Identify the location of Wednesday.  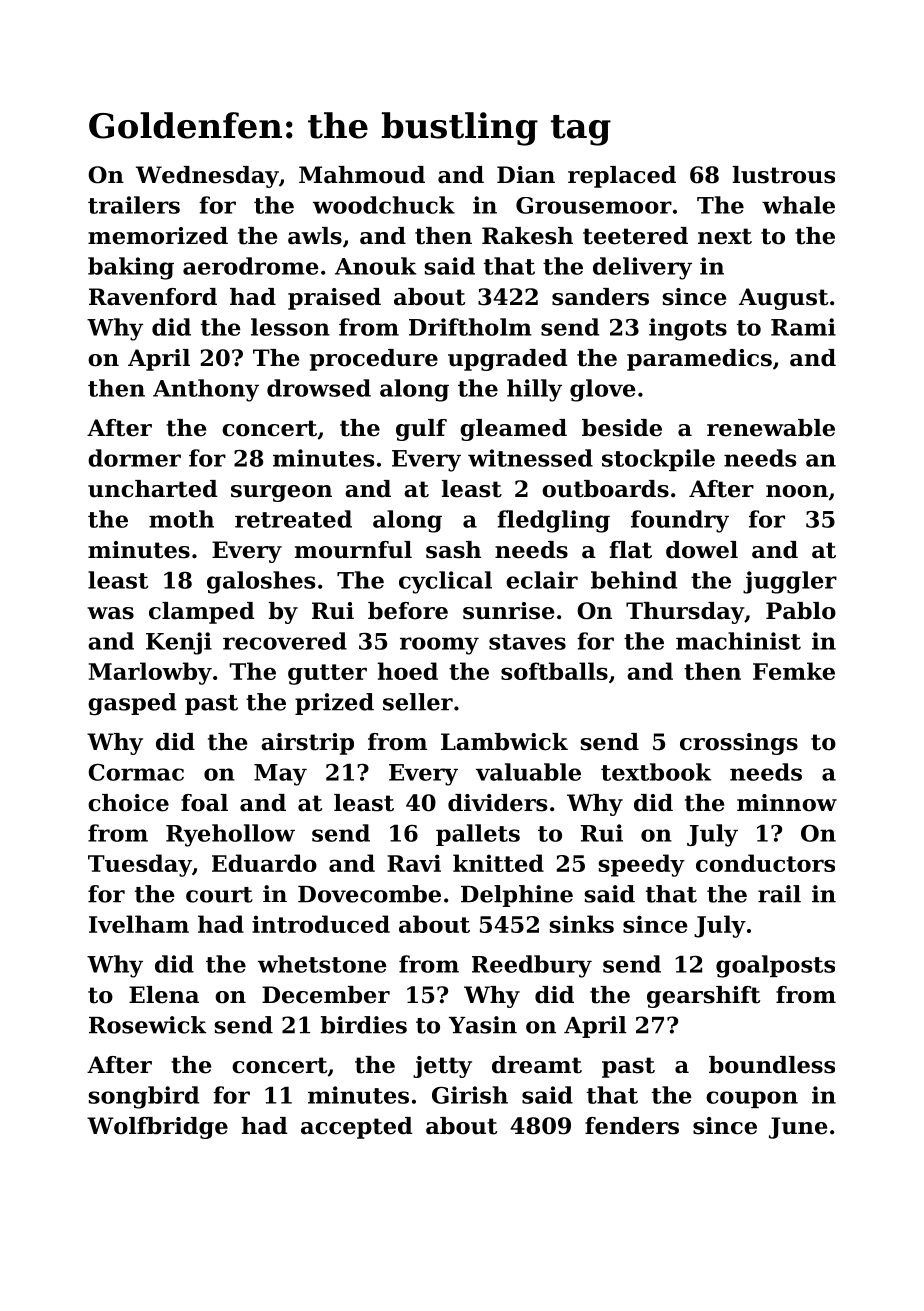
(207, 177).
